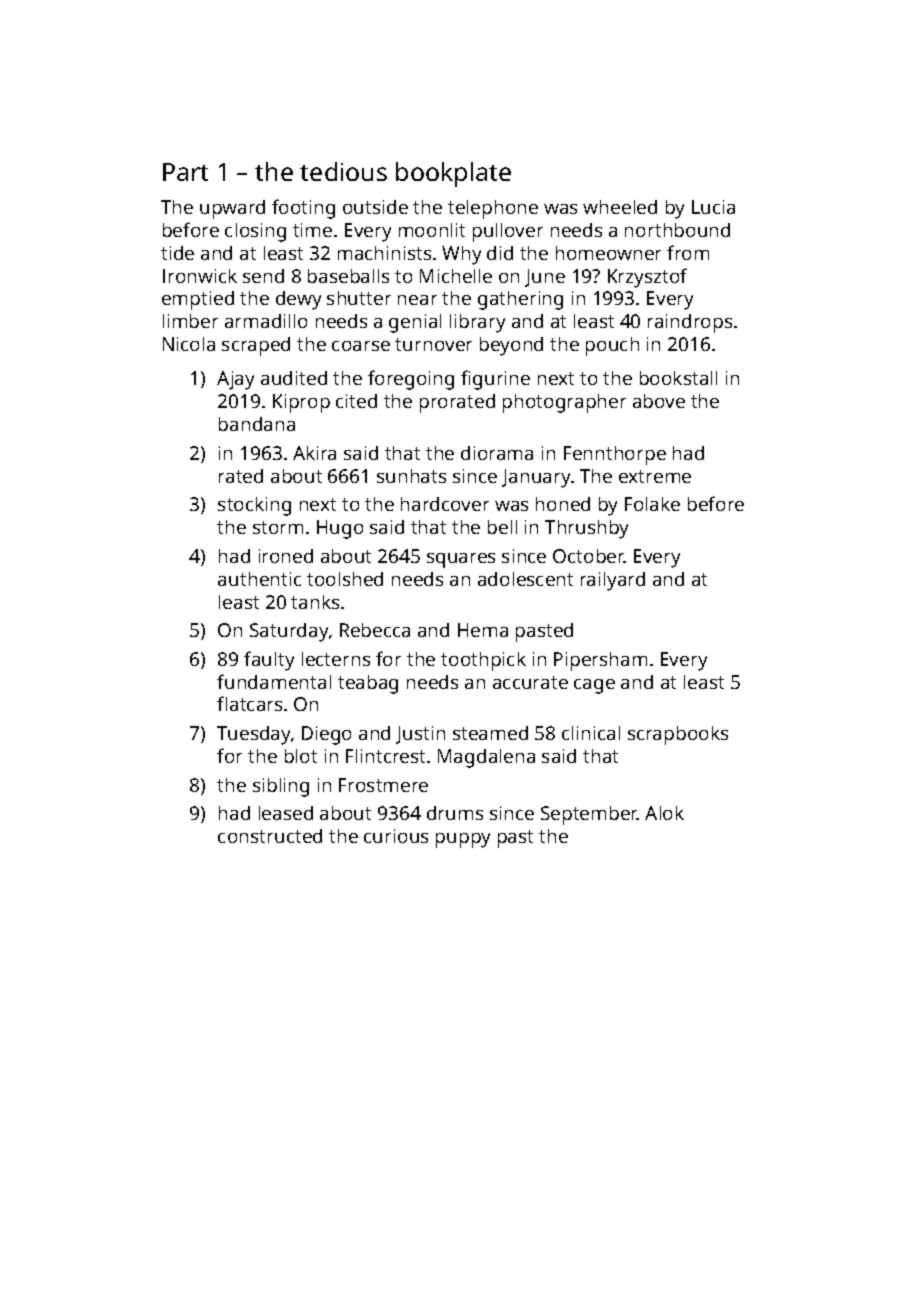 Image resolution: width=914 pixels, height=1297 pixels. I want to click on extreme, so click(655, 476).
